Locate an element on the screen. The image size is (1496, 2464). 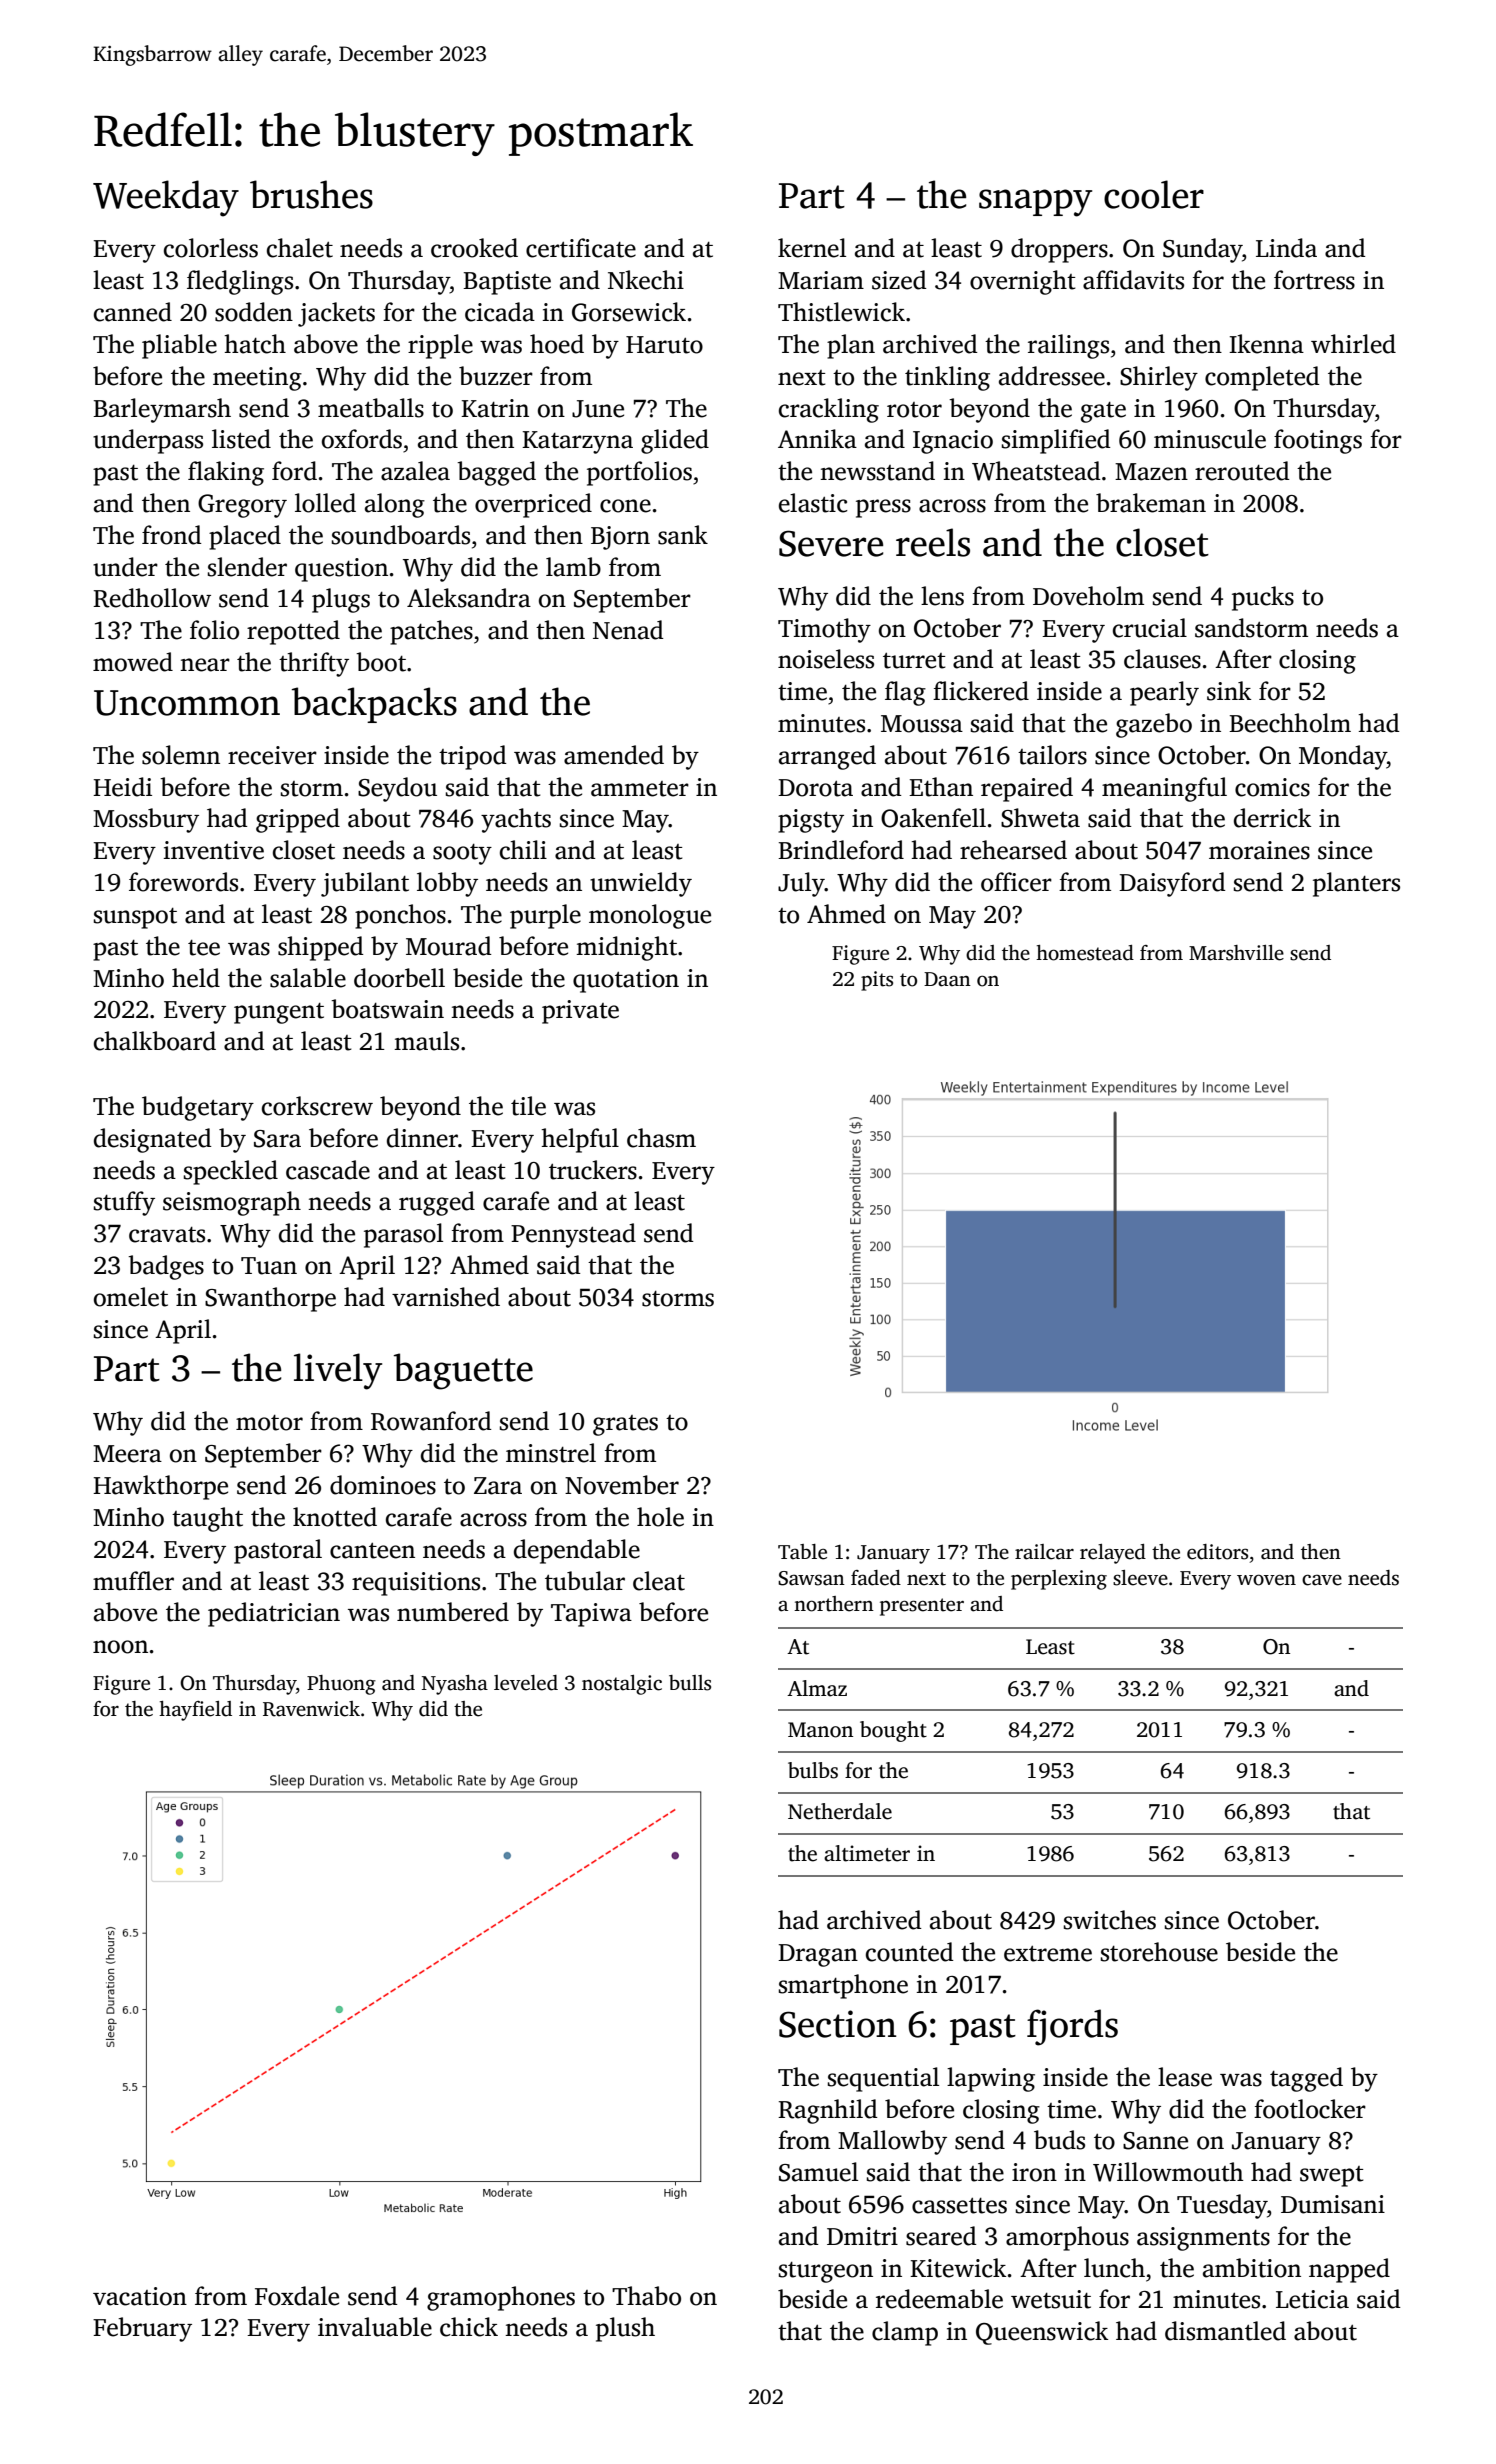
pigsty is located at coordinates (811, 821).
